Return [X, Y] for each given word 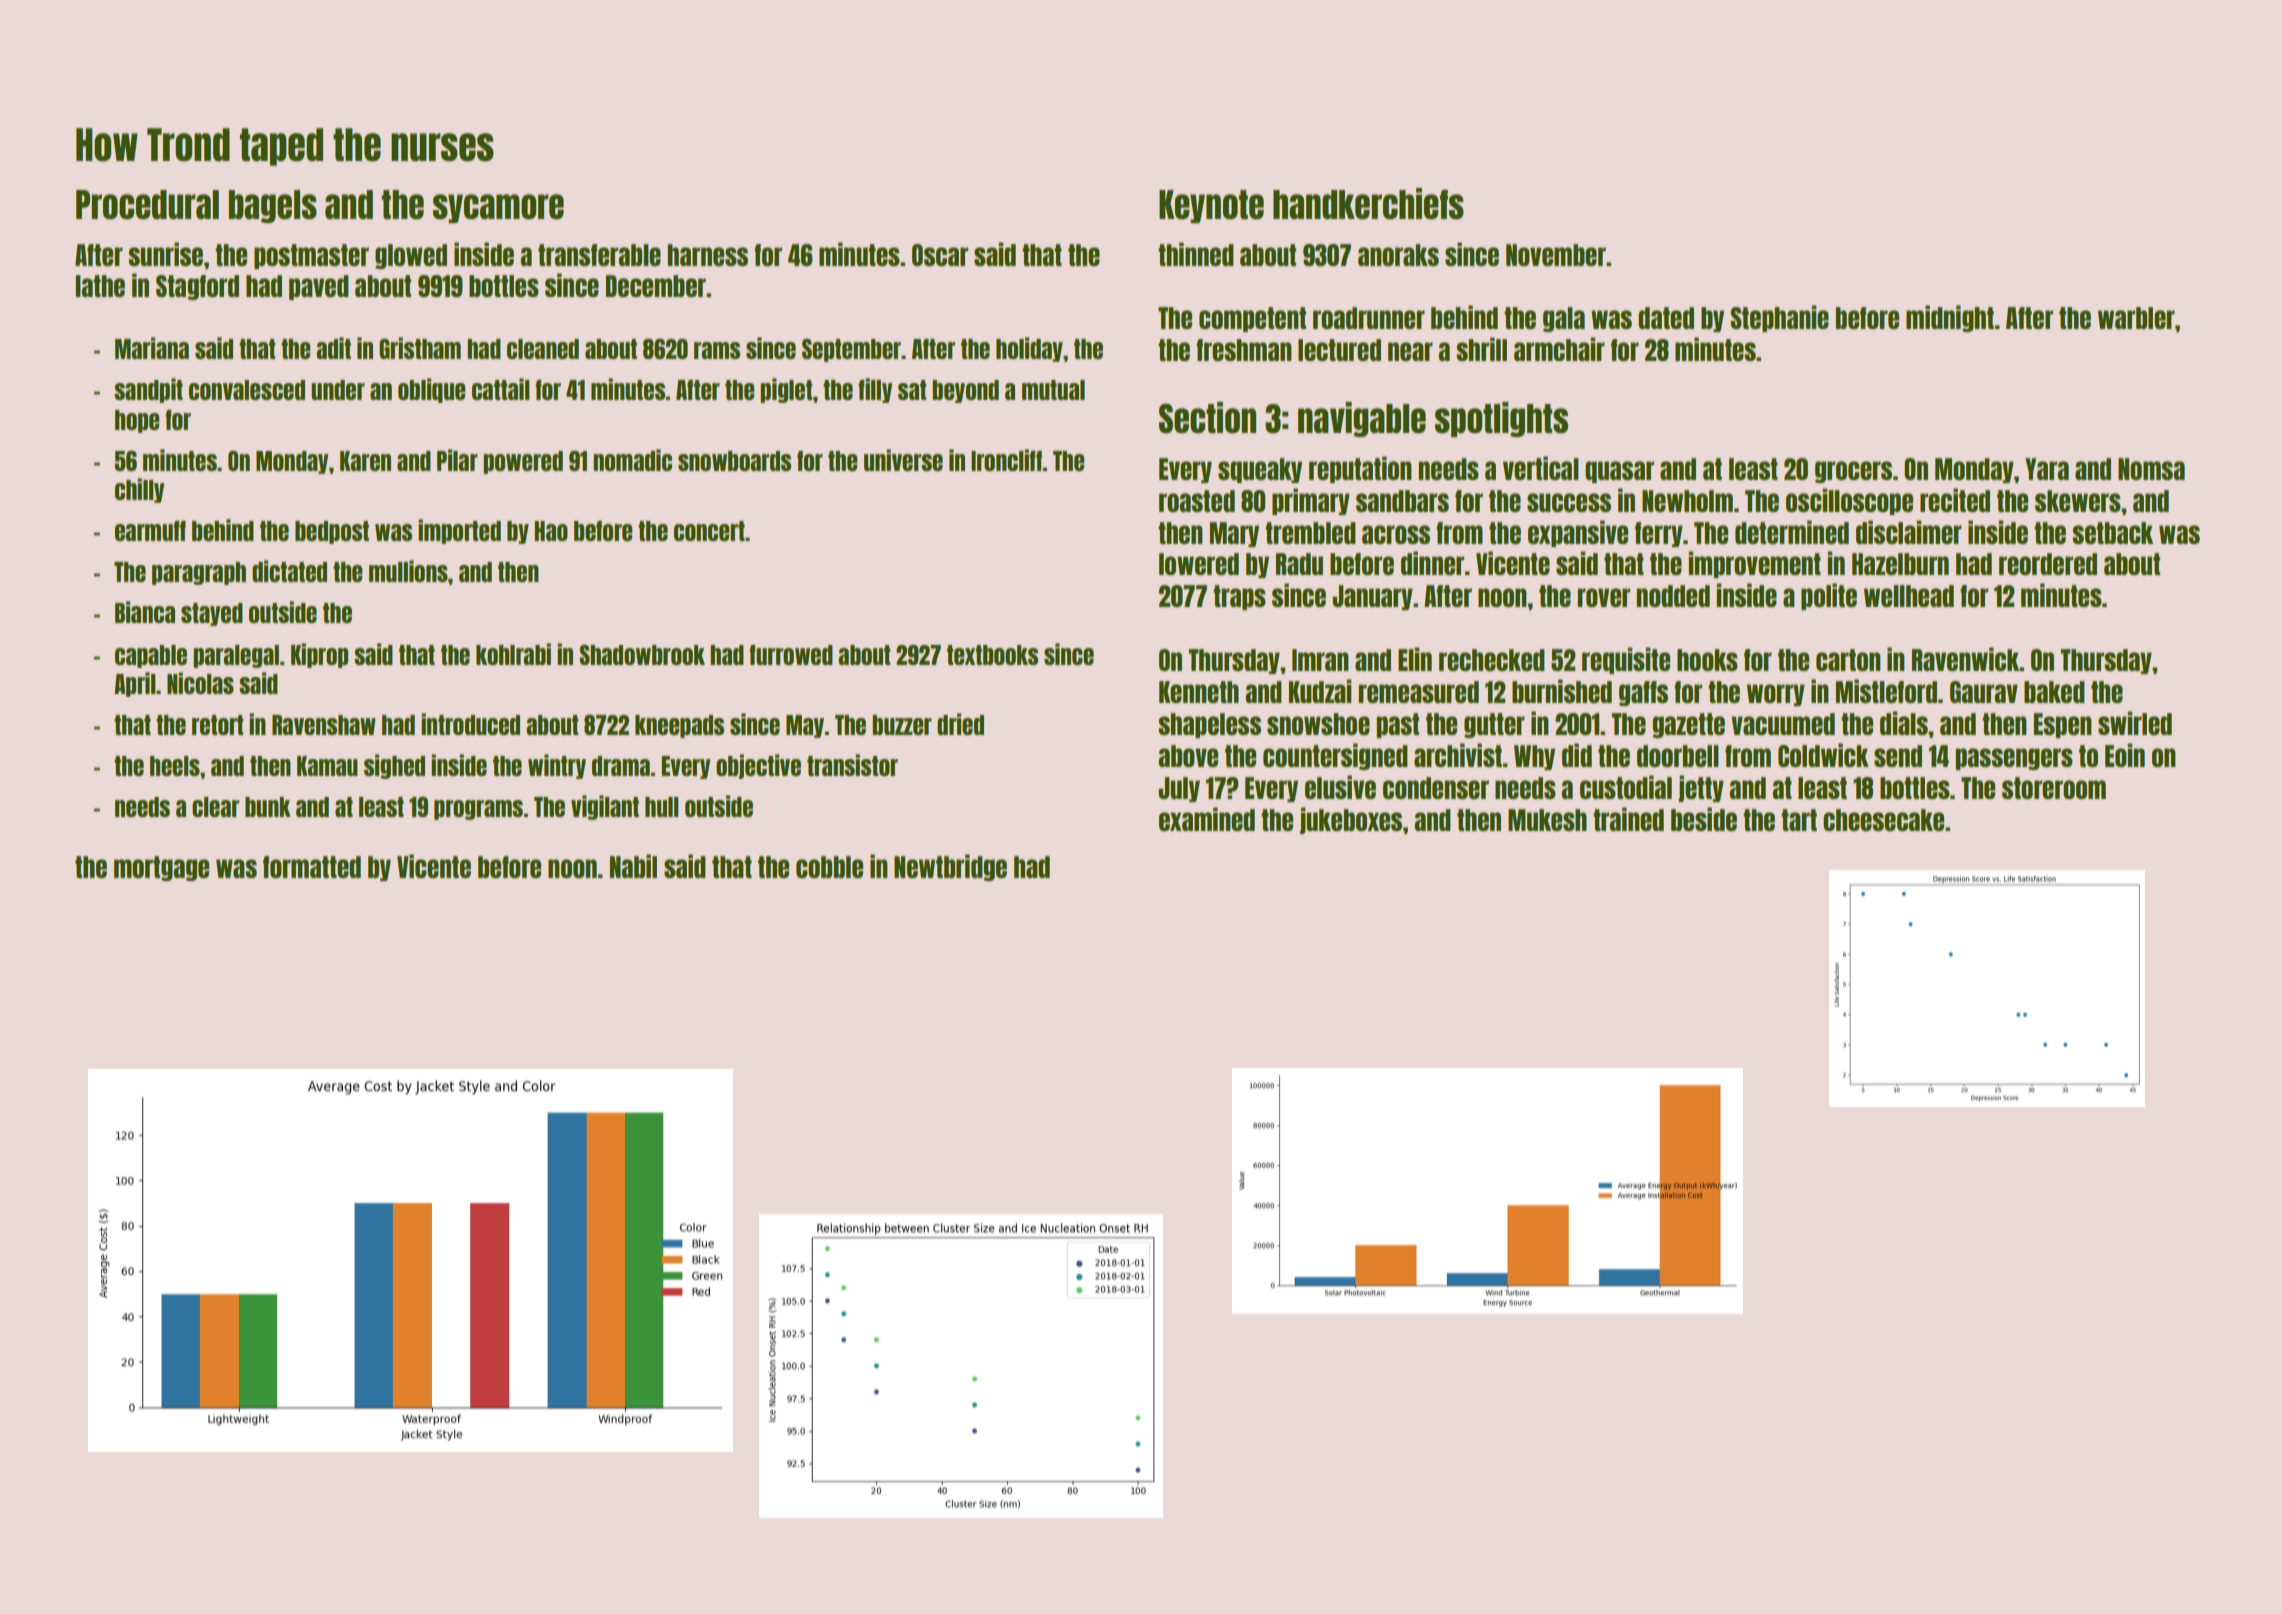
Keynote [1211, 206]
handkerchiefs [1368, 204]
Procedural [147, 205]
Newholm [1687, 501]
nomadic [632, 460]
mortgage [161, 868]
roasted [1197, 501]
